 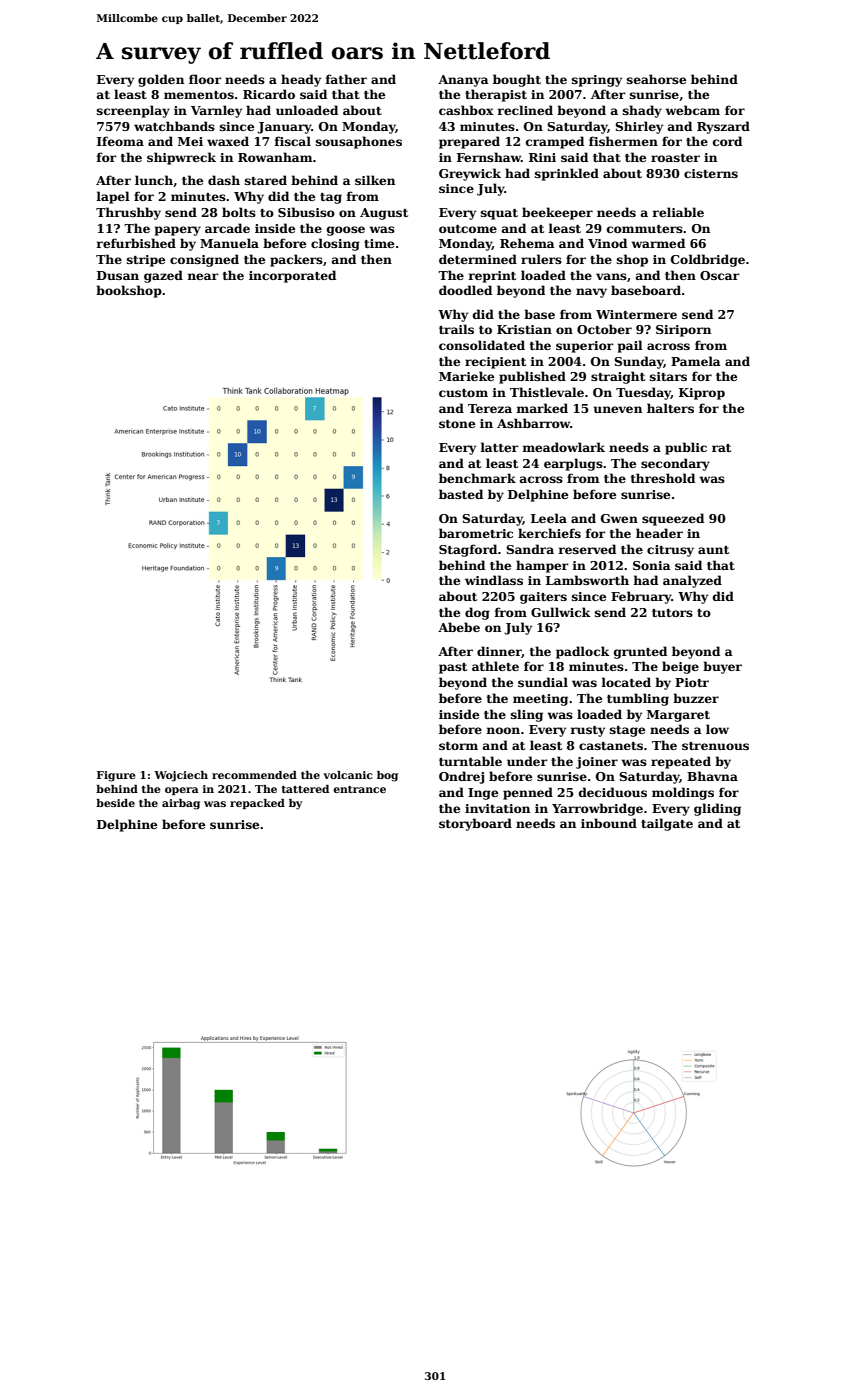 What do you see at coordinates (457, 424) in the image?
I see `stone` at bounding box center [457, 424].
